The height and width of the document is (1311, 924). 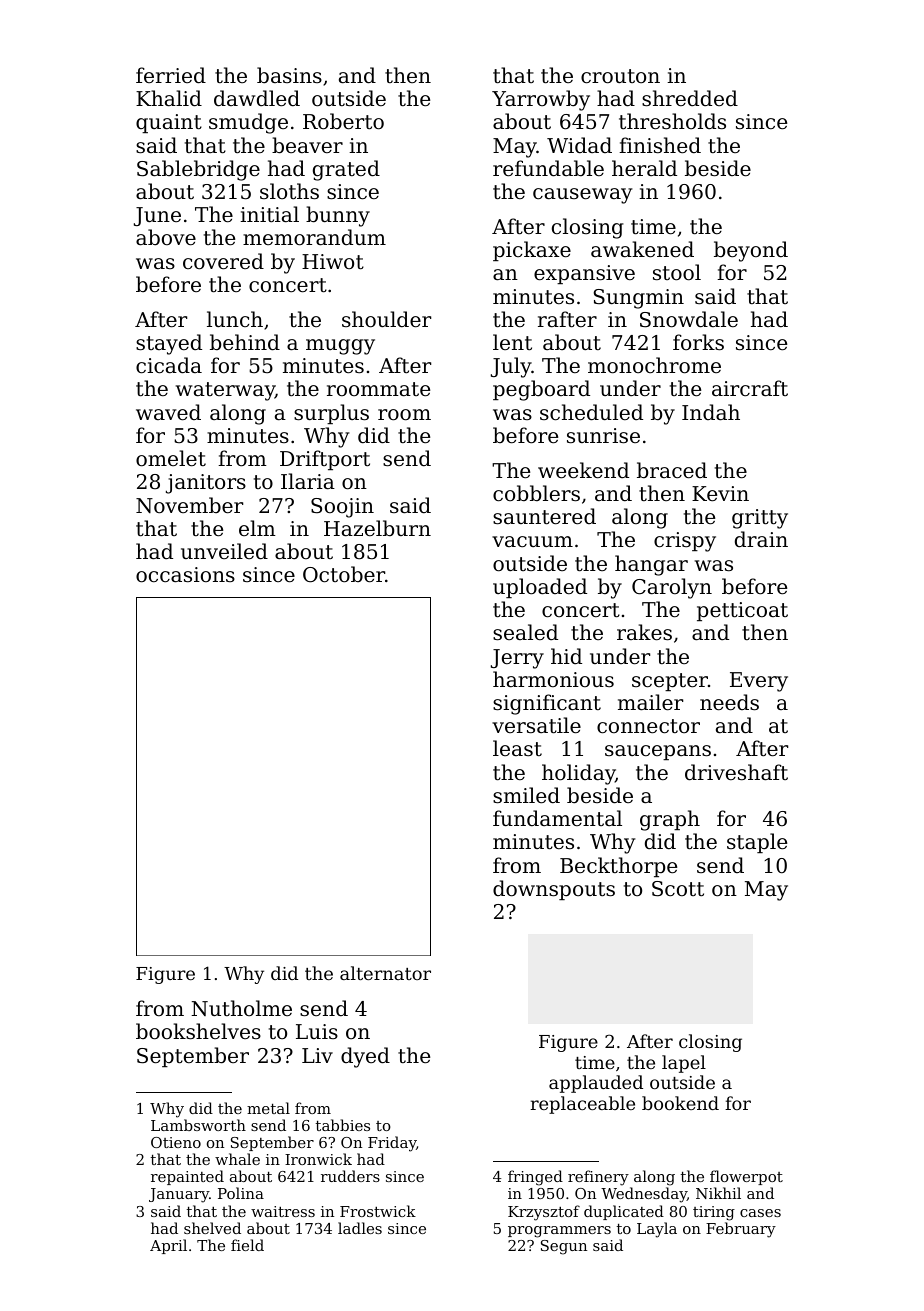 What do you see at coordinates (564, 1247) in the document?
I see `Segun` at bounding box center [564, 1247].
